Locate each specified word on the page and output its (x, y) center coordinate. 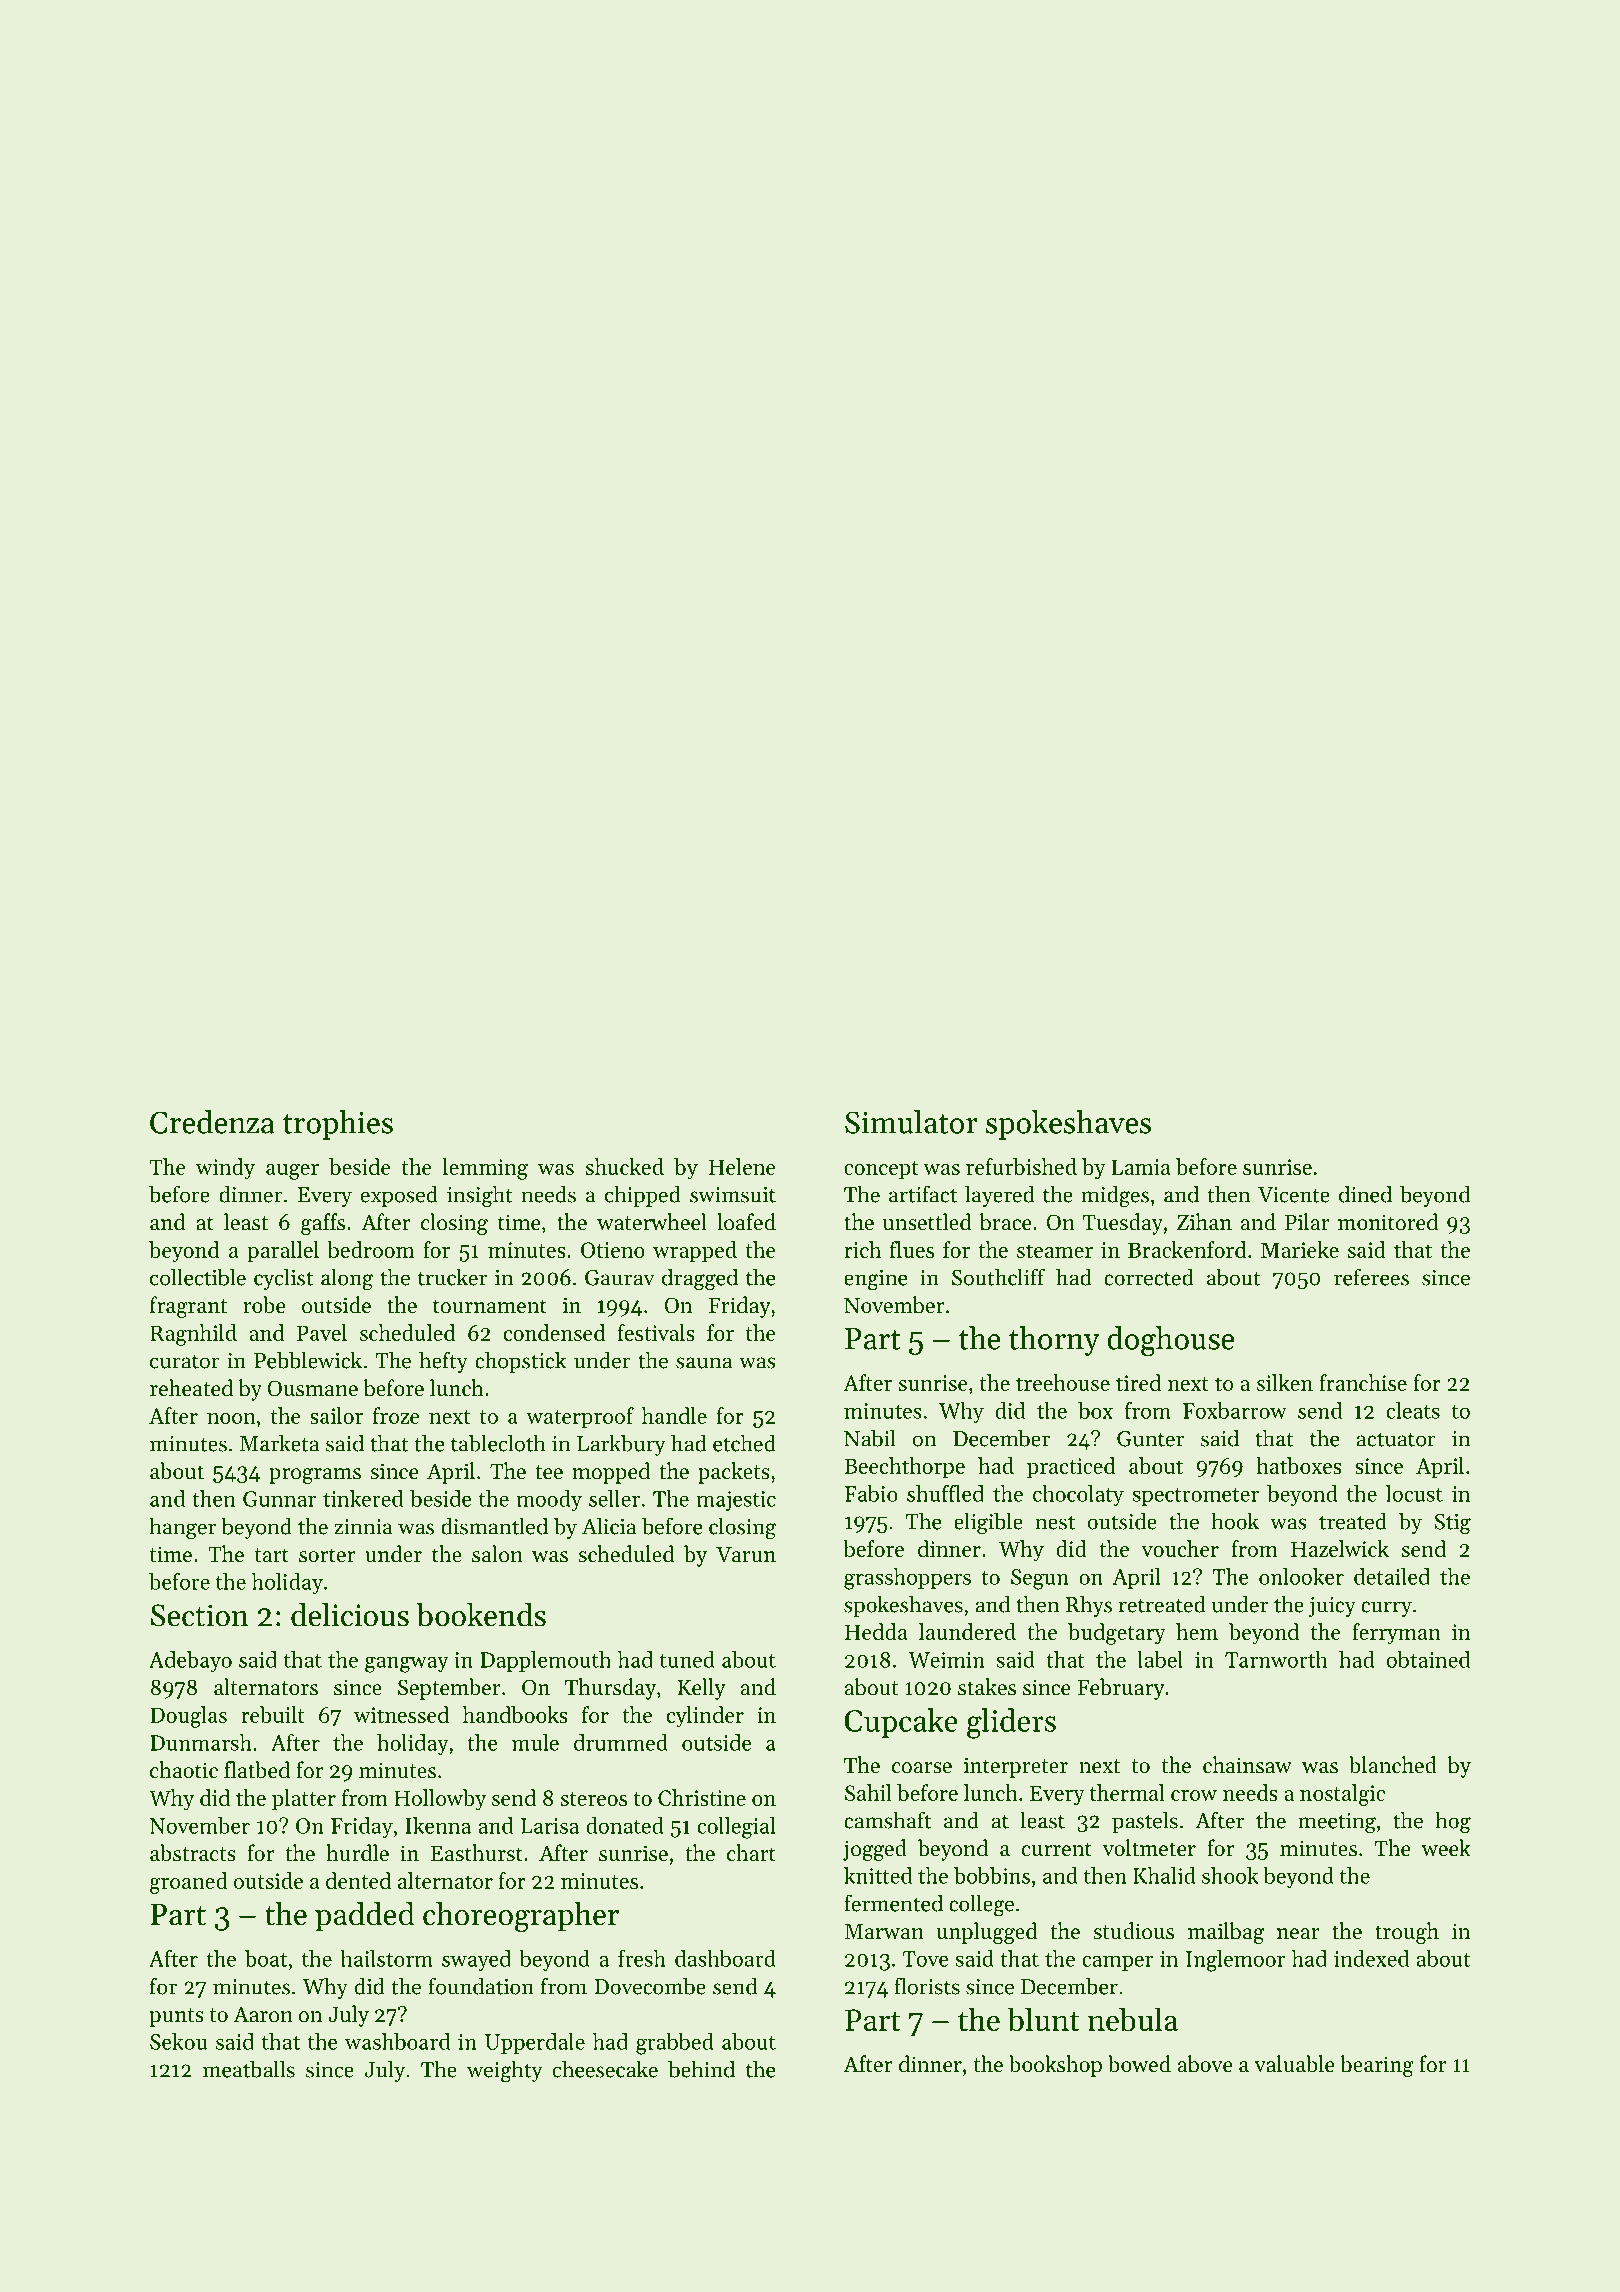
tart (272, 1555)
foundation (481, 1986)
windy (225, 1169)
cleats (1413, 1410)
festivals (656, 1332)
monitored (1388, 1222)
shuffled (945, 1493)
